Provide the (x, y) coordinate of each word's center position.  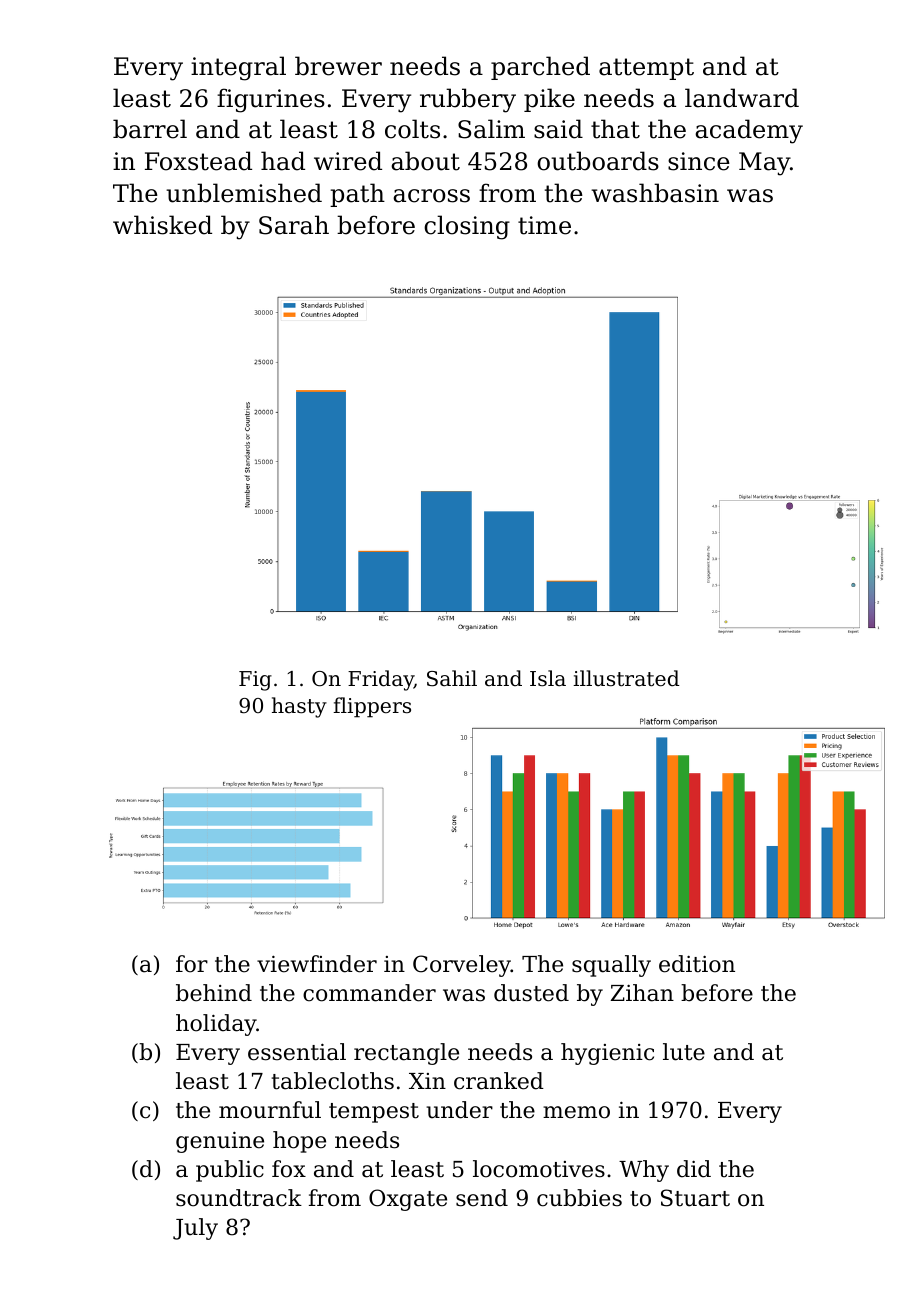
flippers (372, 707)
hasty (299, 707)
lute (684, 1052)
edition (697, 964)
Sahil (452, 678)
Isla (548, 678)
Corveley (462, 966)
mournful (270, 1110)
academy (749, 131)
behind (214, 993)
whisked (162, 225)
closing (467, 227)
